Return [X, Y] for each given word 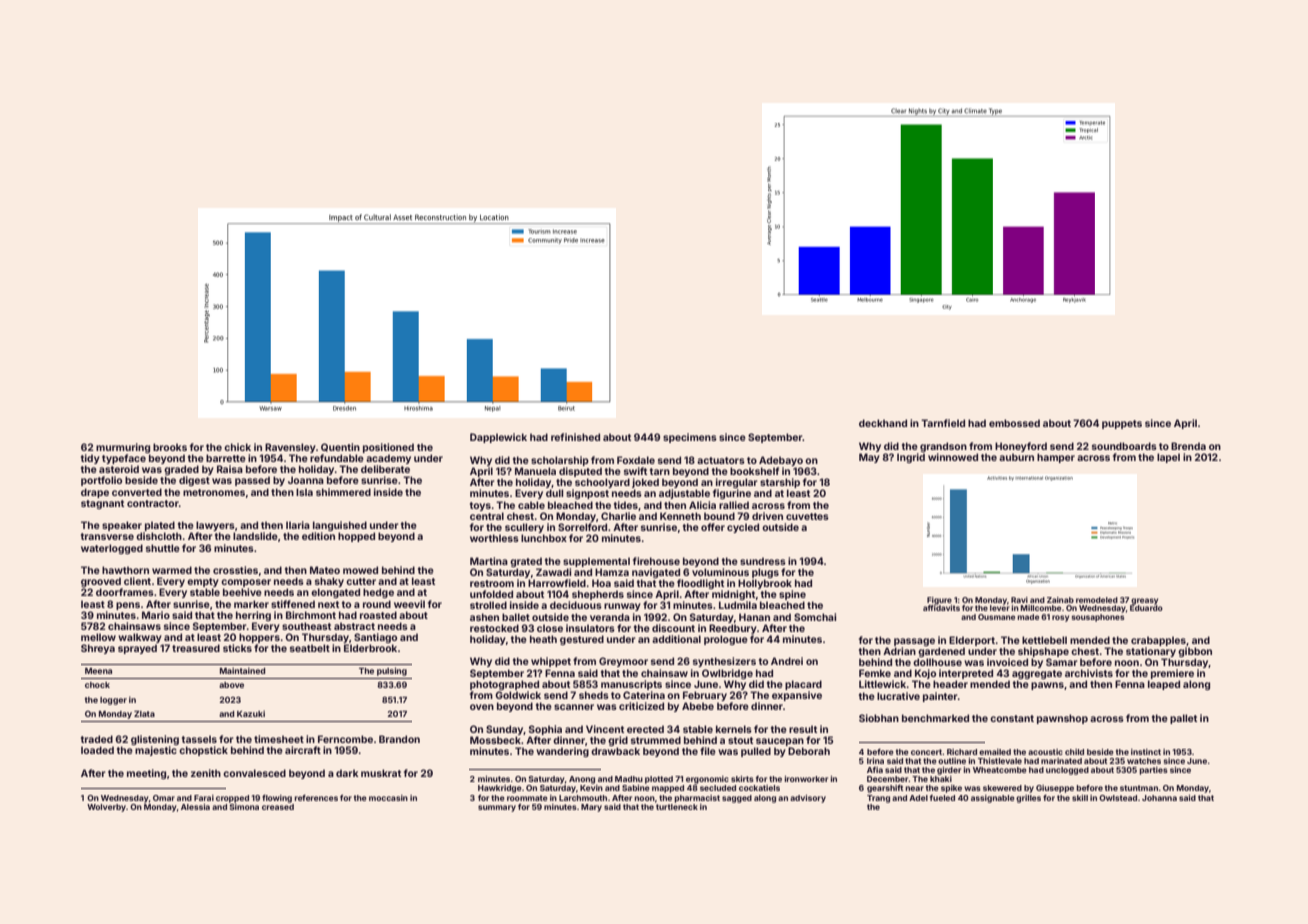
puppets [1122, 424]
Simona [244, 807]
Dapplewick [498, 438]
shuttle [163, 548]
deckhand [883, 423]
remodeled [1097, 600]
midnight [733, 595]
